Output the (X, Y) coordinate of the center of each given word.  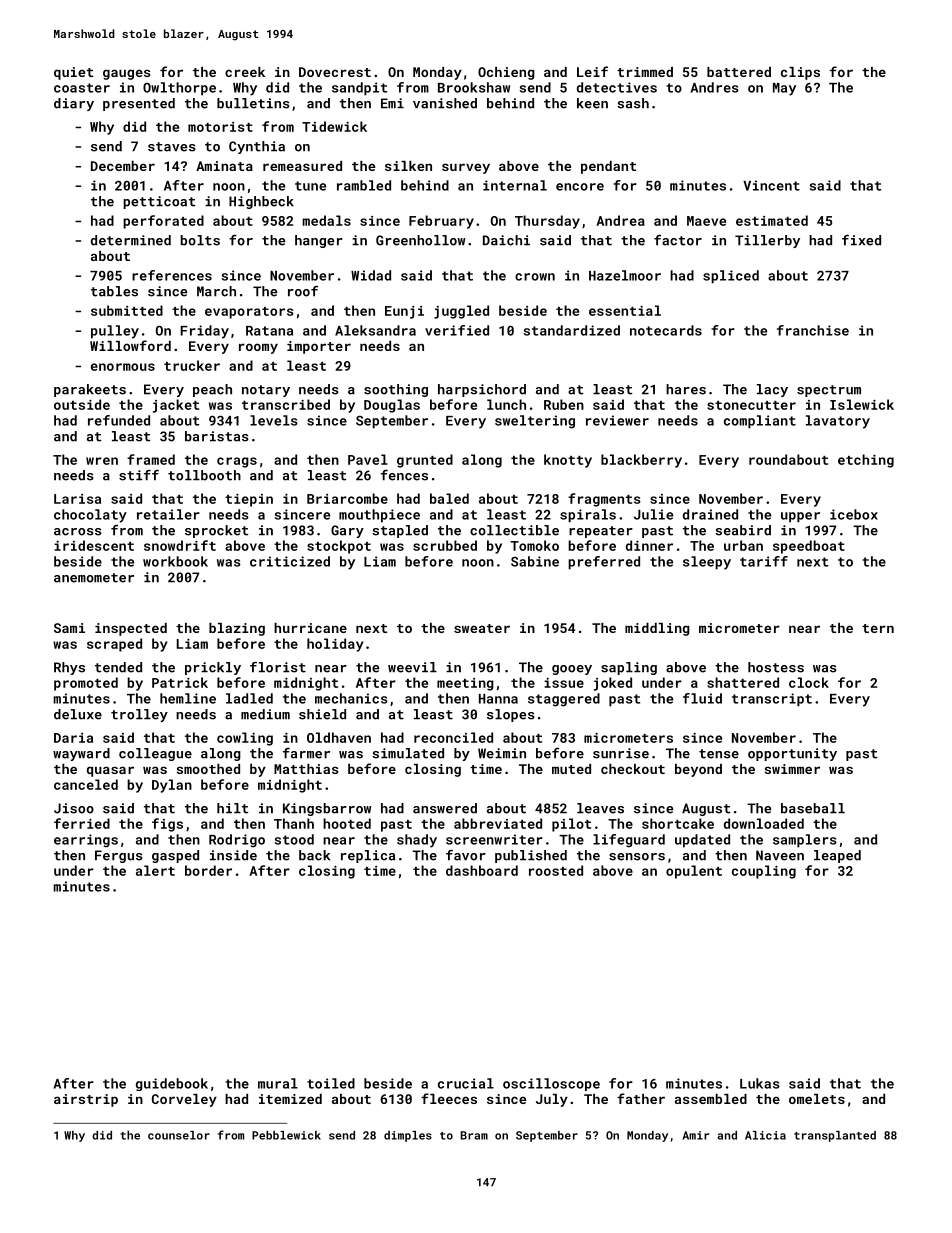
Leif (592, 71)
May (784, 89)
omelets (817, 1099)
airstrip (86, 1100)
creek (245, 72)
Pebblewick (286, 1135)
